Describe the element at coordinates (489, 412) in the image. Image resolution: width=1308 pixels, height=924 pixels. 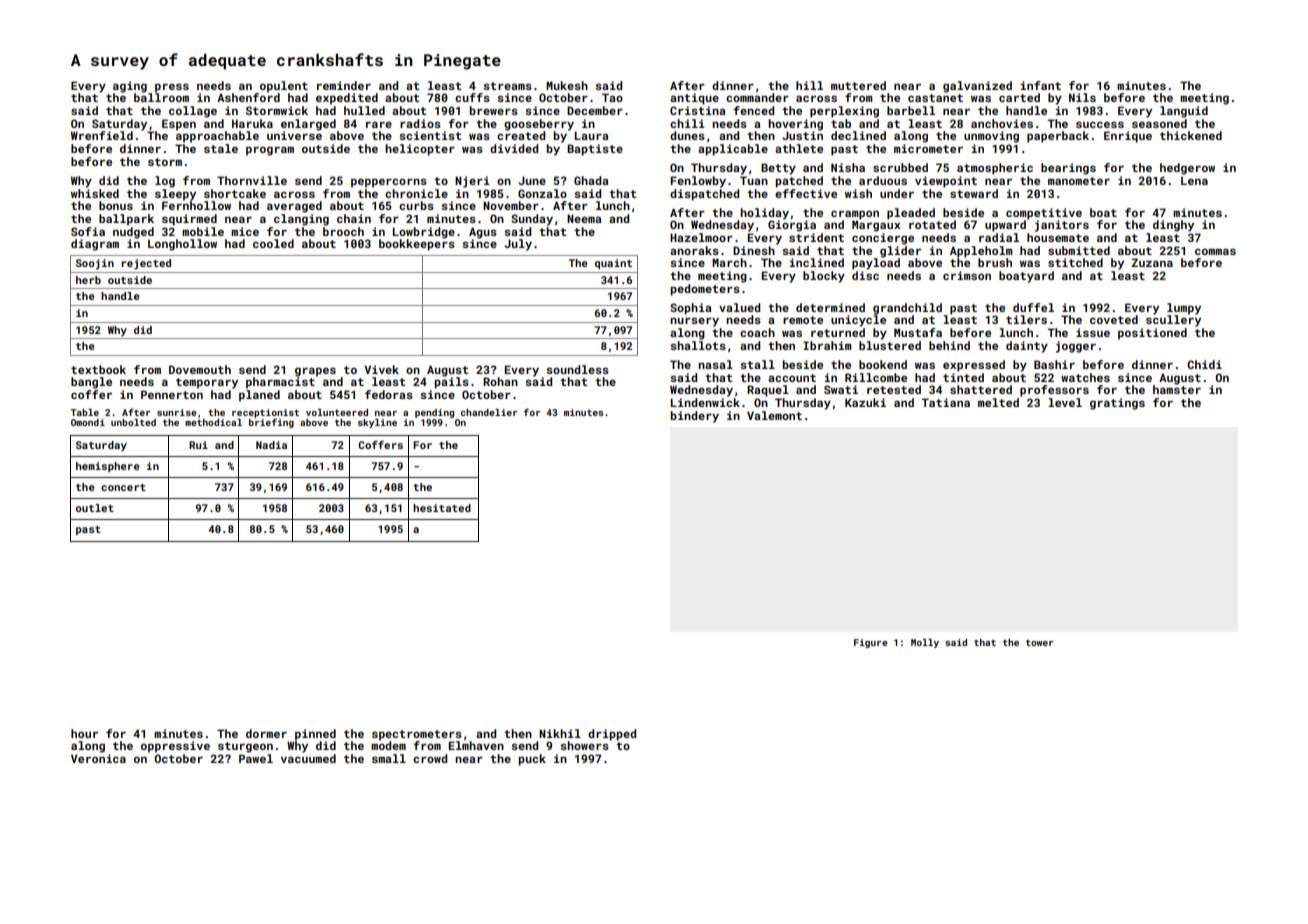
I see `chandelier` at that location.
